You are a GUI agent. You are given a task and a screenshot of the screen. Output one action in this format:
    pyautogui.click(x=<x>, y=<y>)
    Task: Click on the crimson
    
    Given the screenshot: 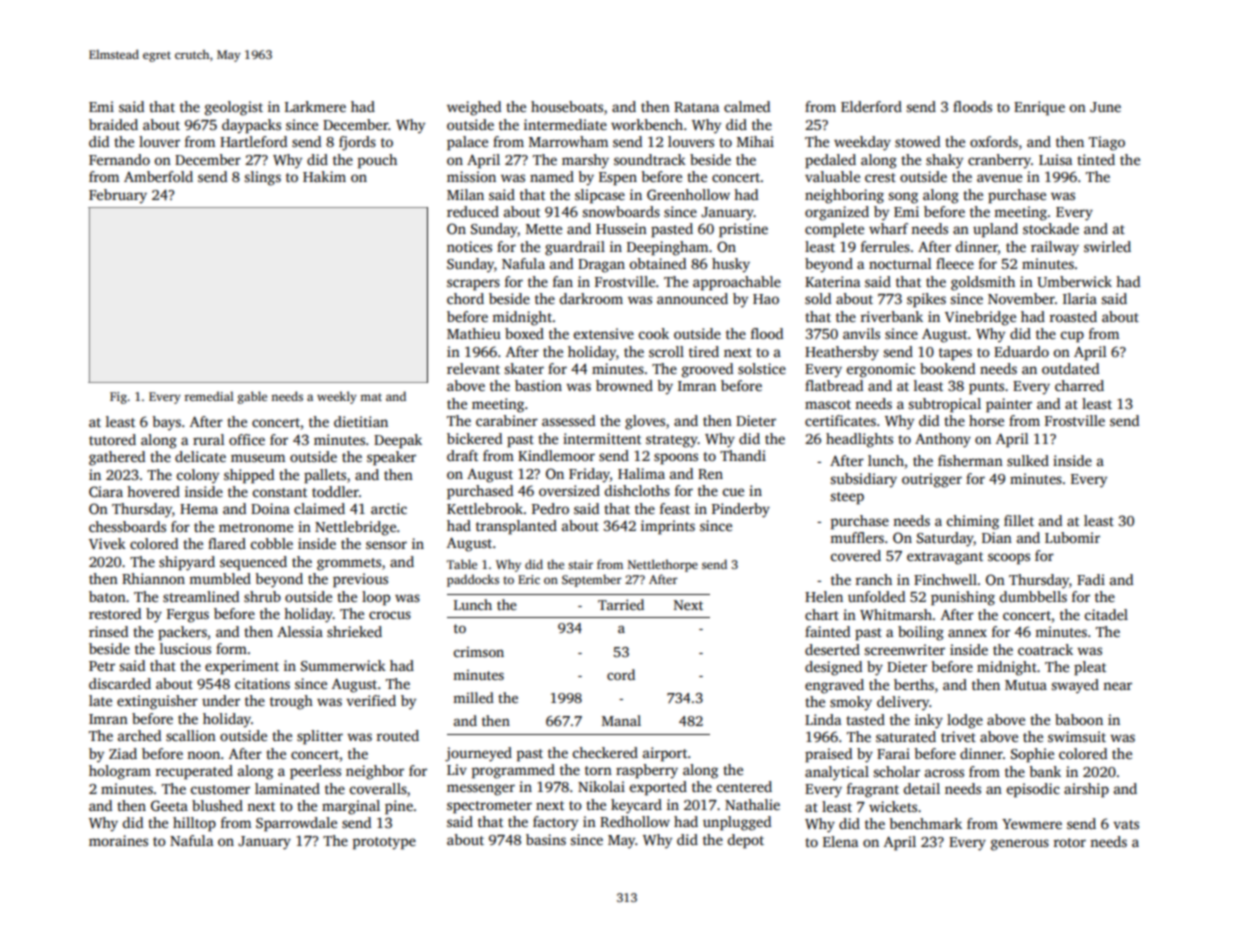 What is the action you would take?
    pyautogui.click(x=479, y=652)
